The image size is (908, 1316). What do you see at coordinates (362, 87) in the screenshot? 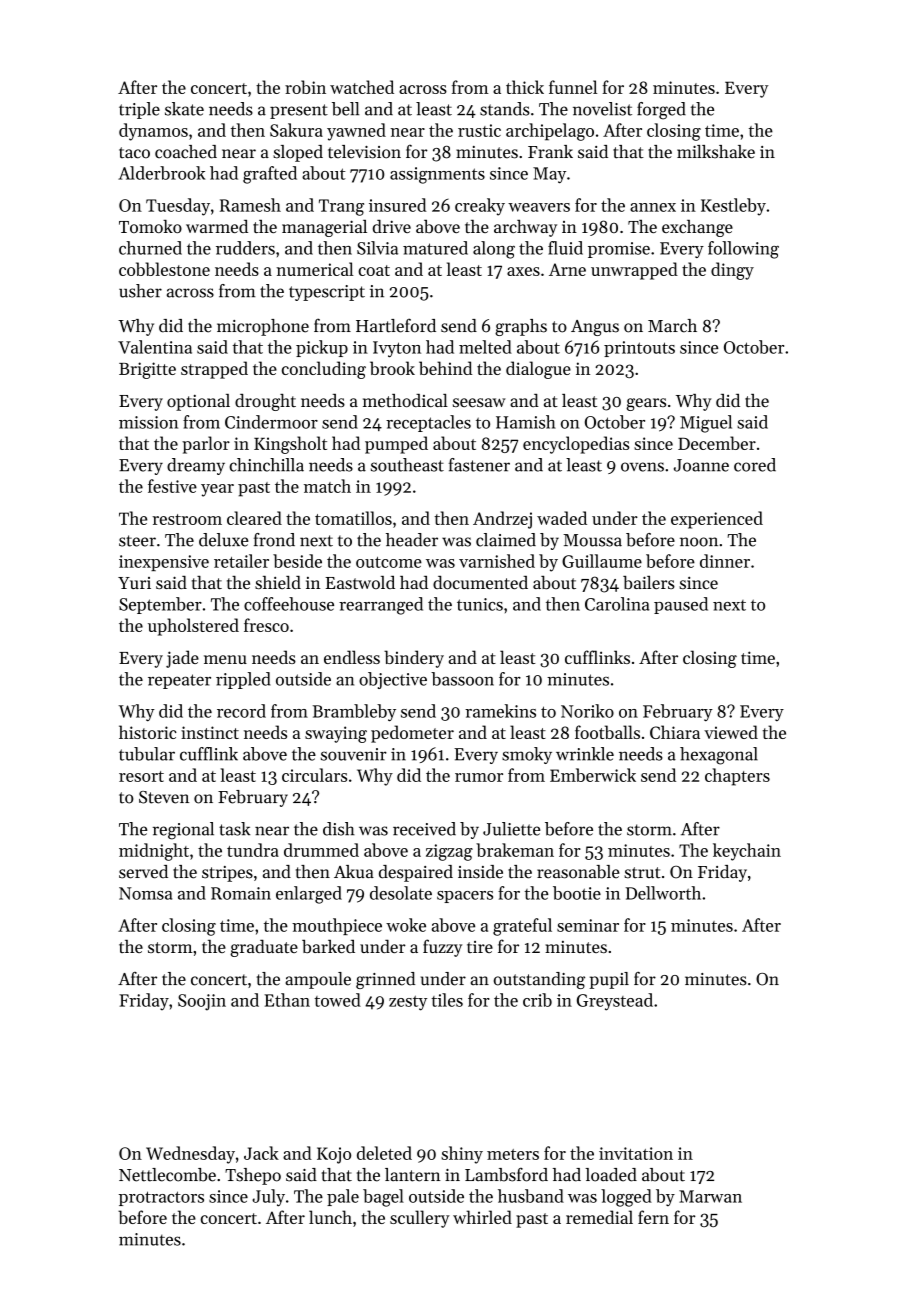
I see `watched` at bounding box center [362, 87].
